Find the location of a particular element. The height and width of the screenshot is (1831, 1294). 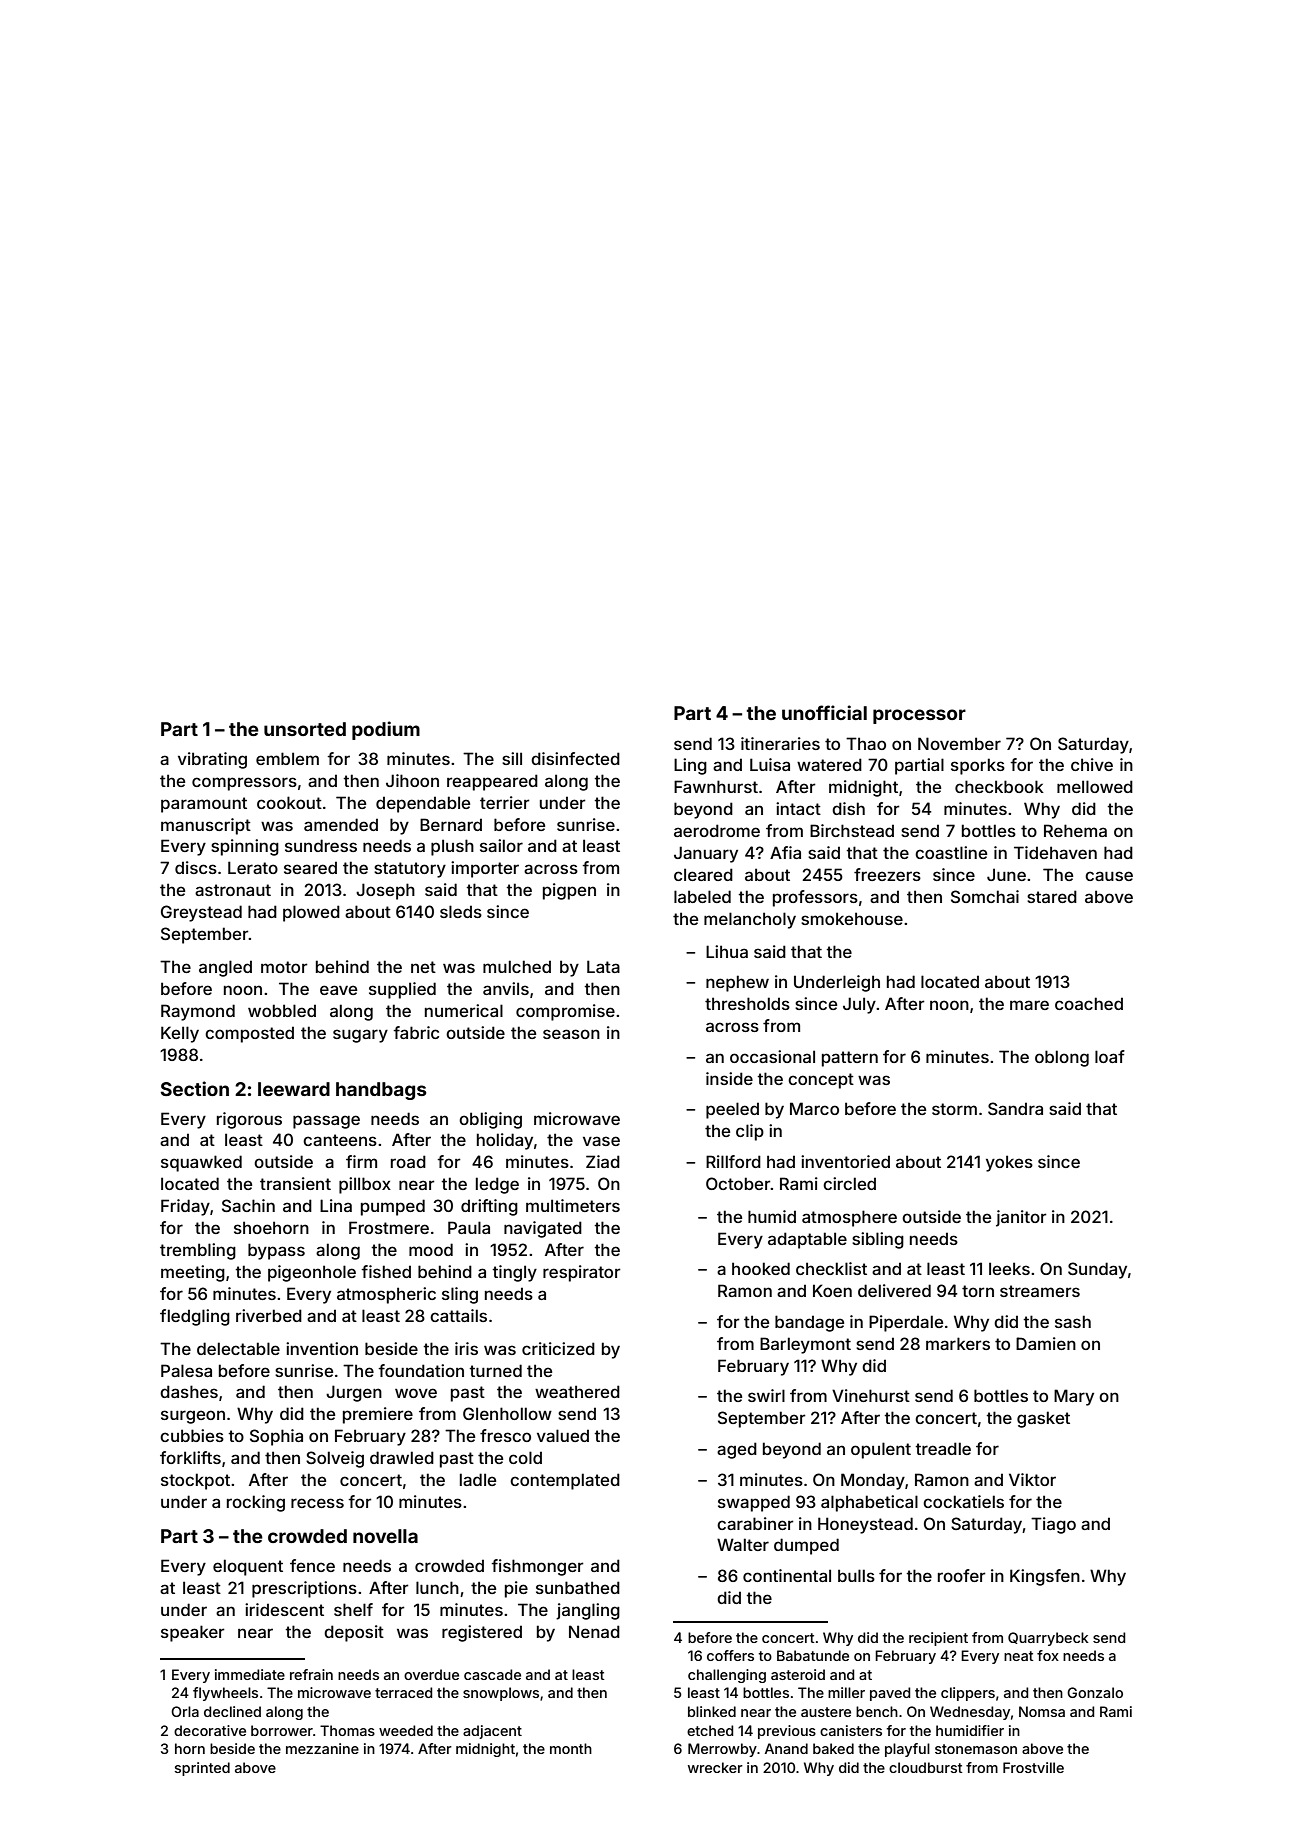

inside is located at coordinates (729, 1078).
